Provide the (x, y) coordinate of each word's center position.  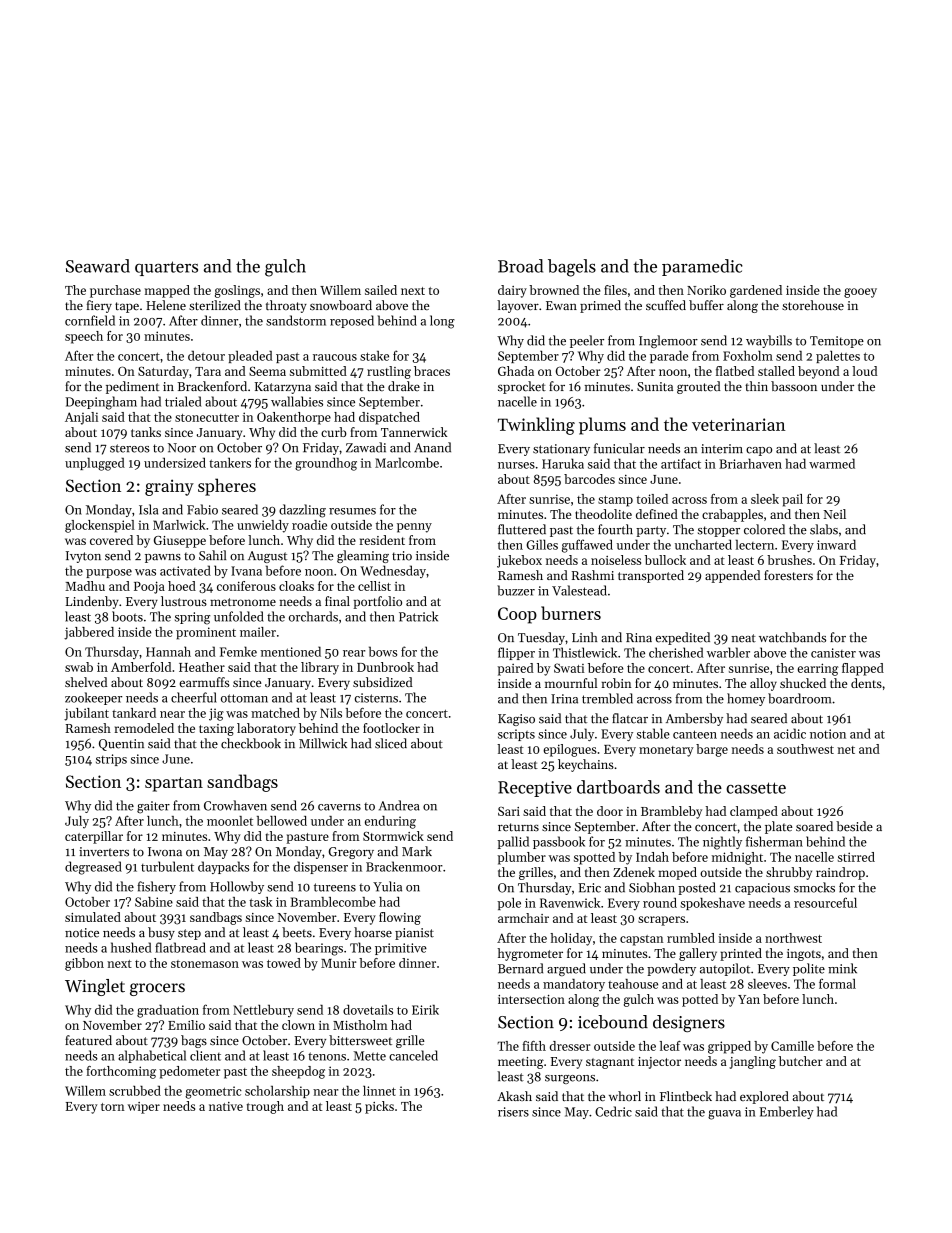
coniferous (246, 586)
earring (818, 669)
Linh (584, 637)
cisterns (376, 698)
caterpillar (94, 837)
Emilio (186, 1025)
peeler (587, 341)
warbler (728, 652)
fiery (99, 306)
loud (864, 371)
